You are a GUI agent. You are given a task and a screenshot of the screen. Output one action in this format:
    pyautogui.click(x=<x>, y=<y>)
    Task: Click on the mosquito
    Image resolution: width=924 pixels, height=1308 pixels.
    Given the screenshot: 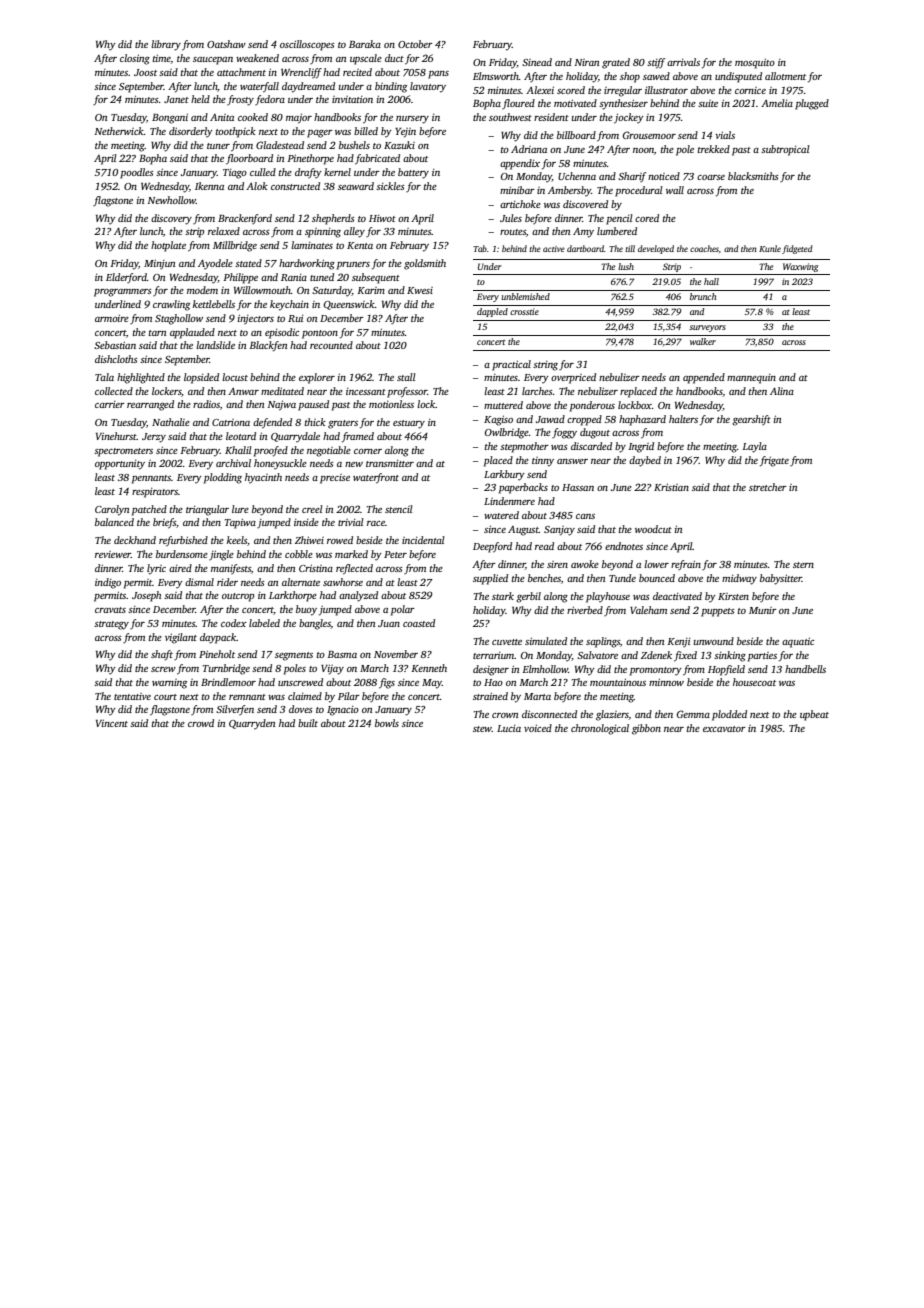 What is the action you would take?
    pyautogui.click(x=755, y=63)
